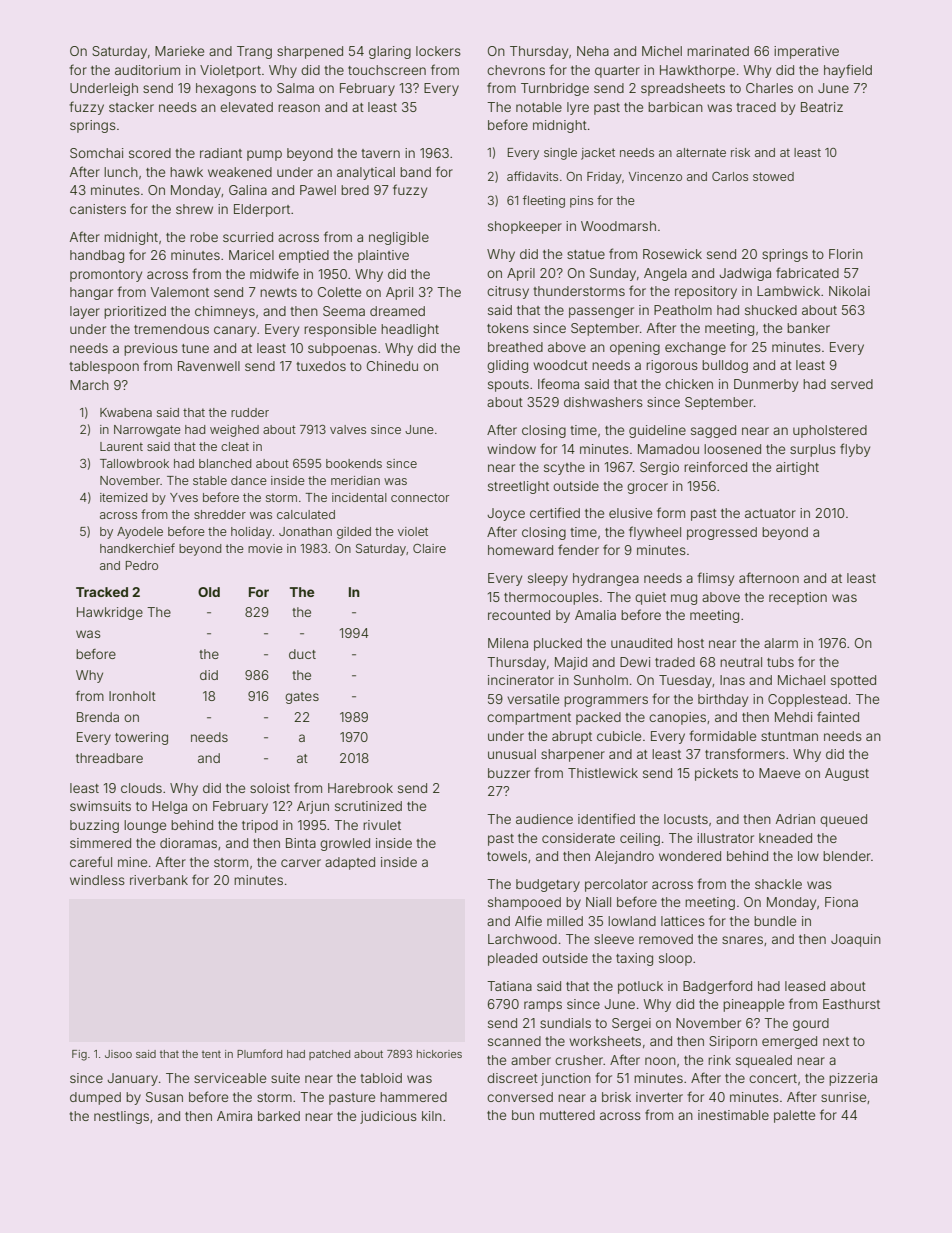  Describe the element at coordinates (719, 1060) in the page. I see `rink` at that location.
